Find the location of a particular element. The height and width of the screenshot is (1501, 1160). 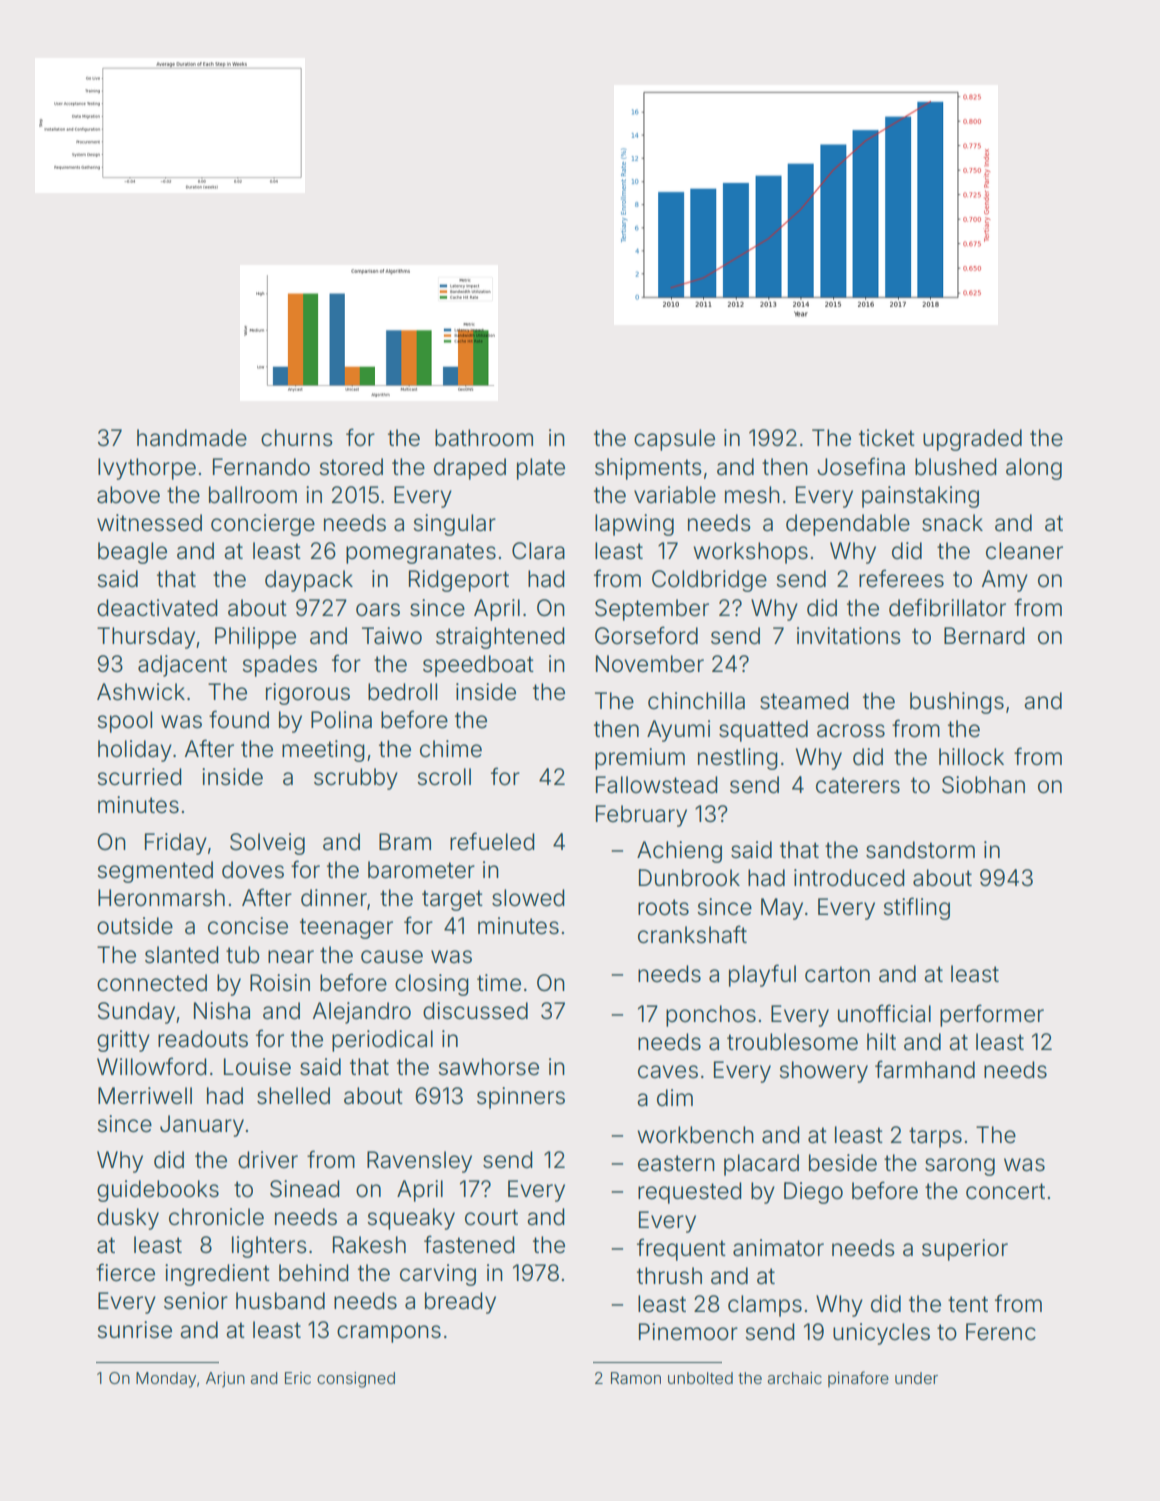

upgraded is located at coordinates (972, 440).
